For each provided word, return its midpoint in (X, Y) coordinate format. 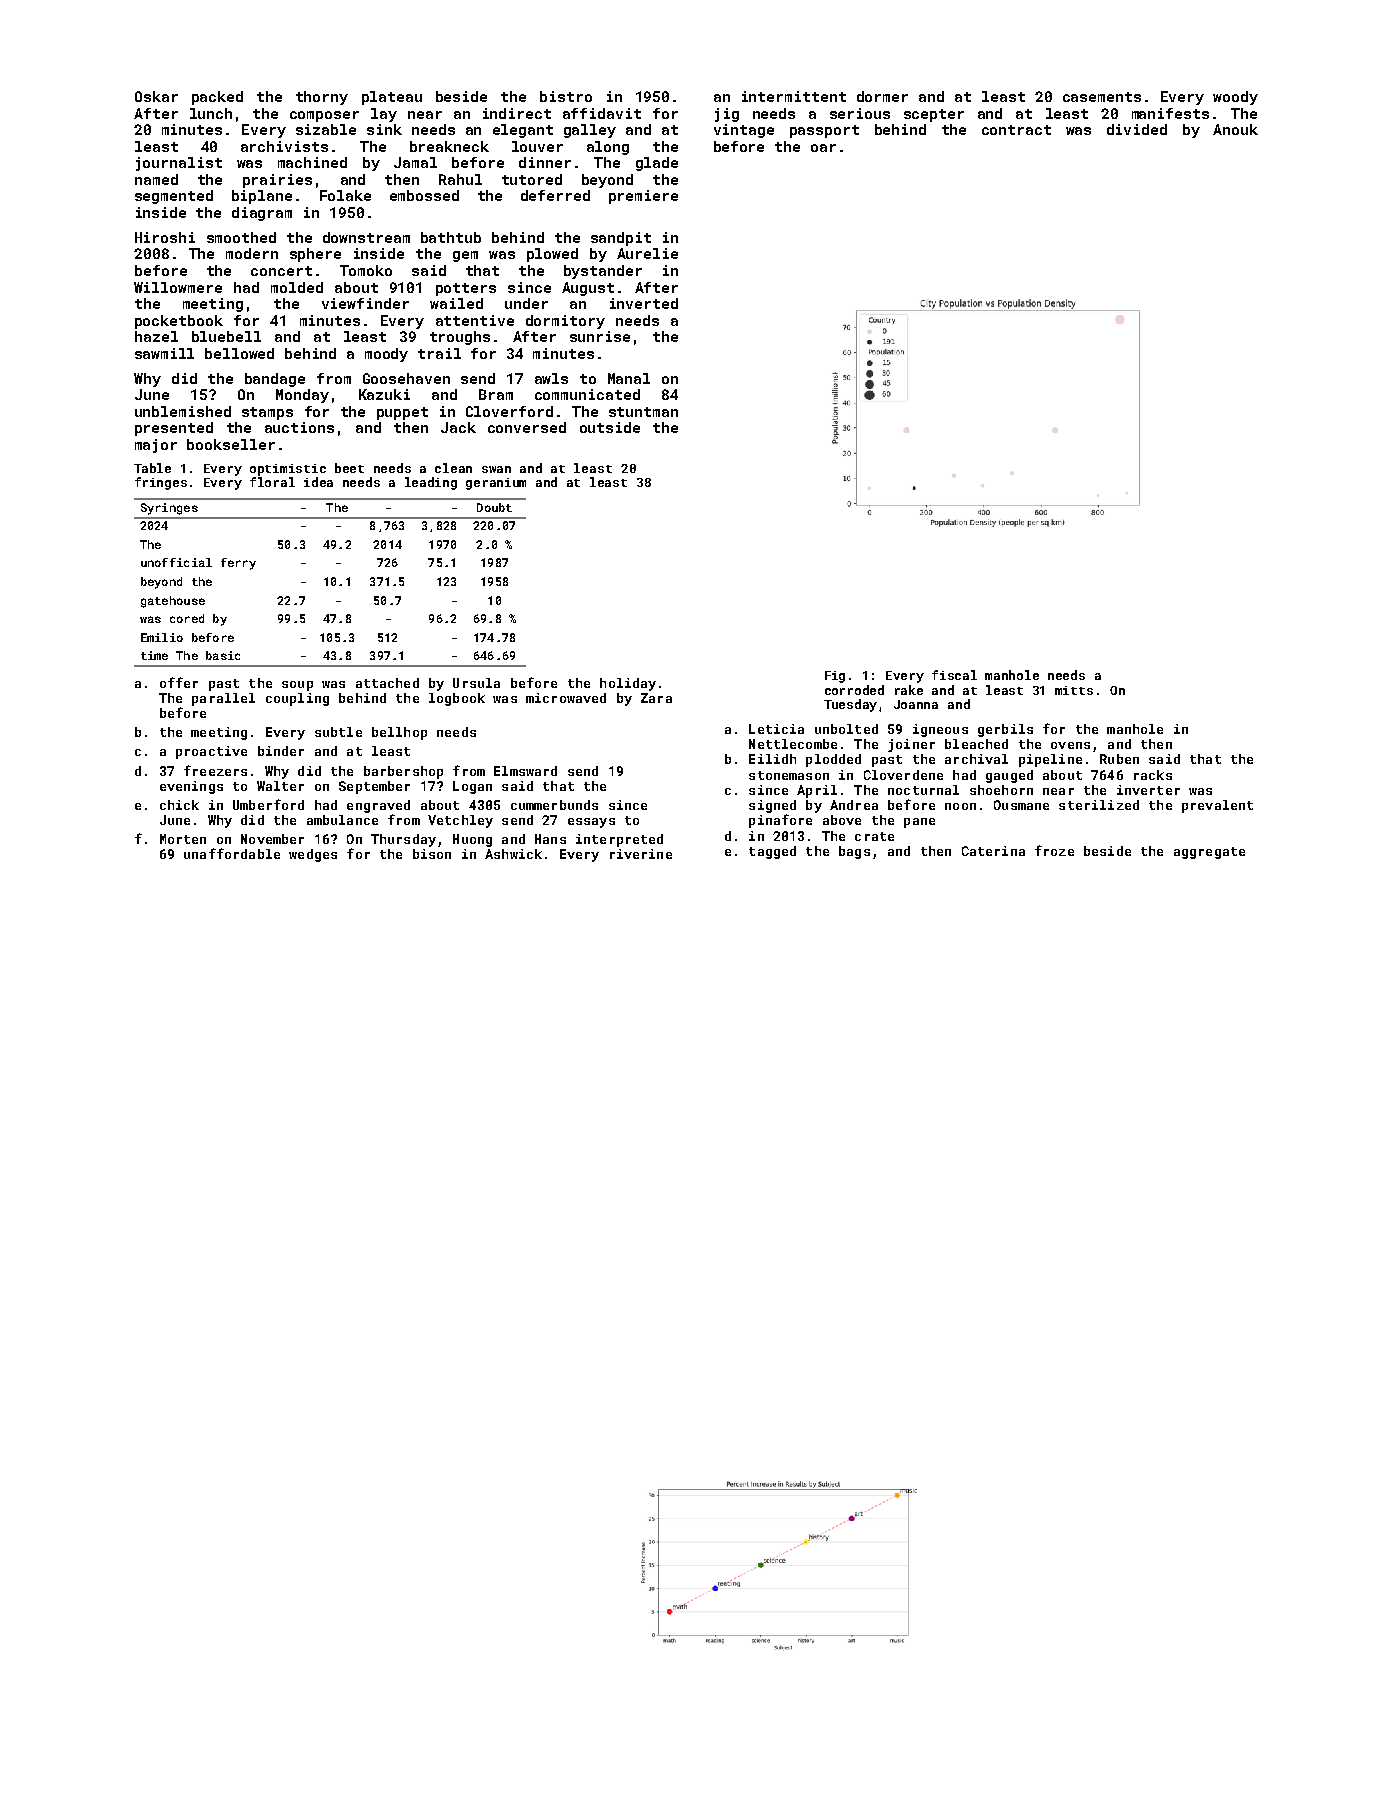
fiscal (954, 675)
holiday (628, 684)
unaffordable (232, 853)
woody (1235, 98)
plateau (392, 98)
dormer (882, 96)
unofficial (176, 562)
